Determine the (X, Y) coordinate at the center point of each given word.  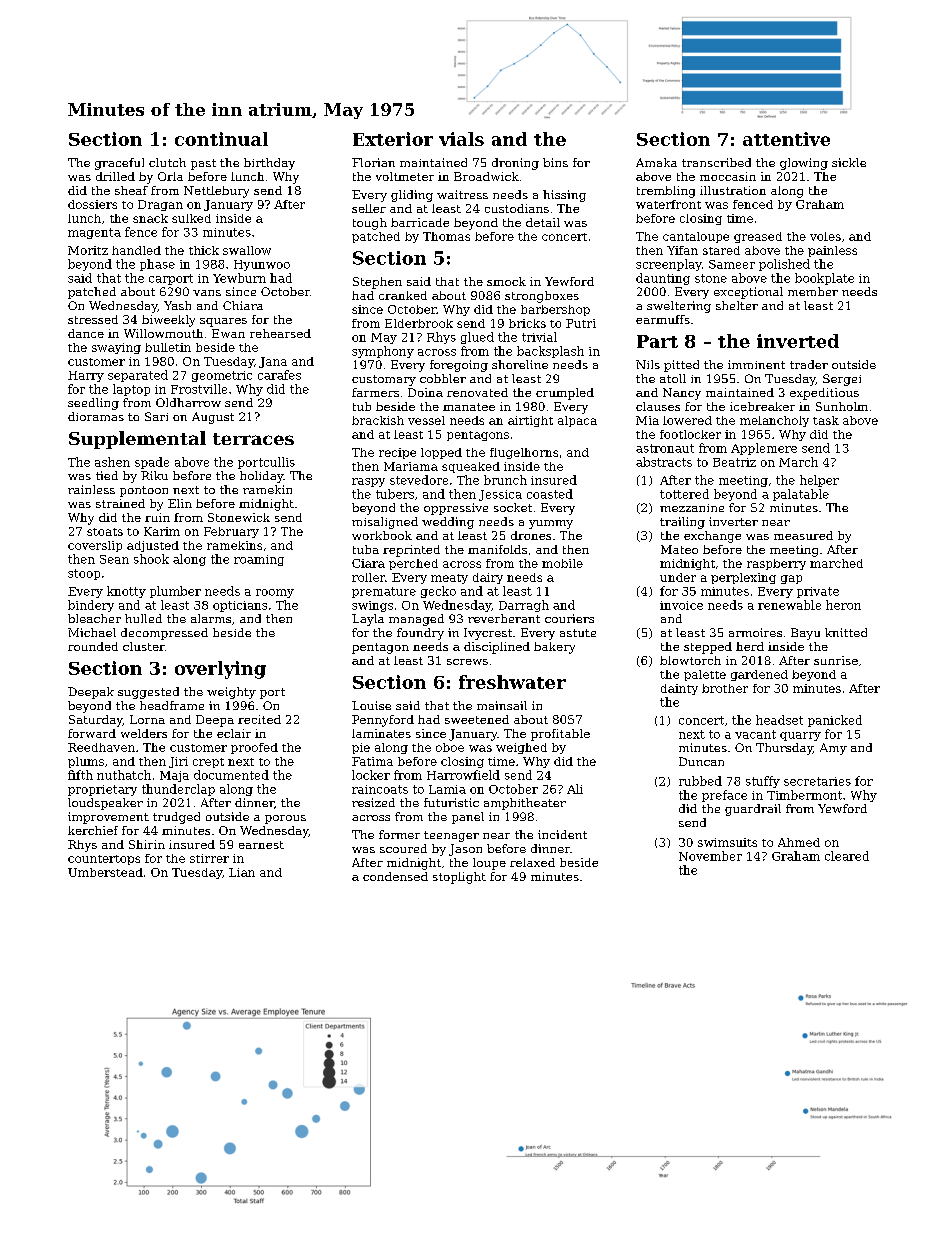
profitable (560, 735)
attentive (786, 139)
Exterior (393, 139)
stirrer (209, 858)
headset (779, 720)
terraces (253, 439)
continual (221, 139)
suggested (148, 693)
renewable (789, 605)
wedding (448, 523)
